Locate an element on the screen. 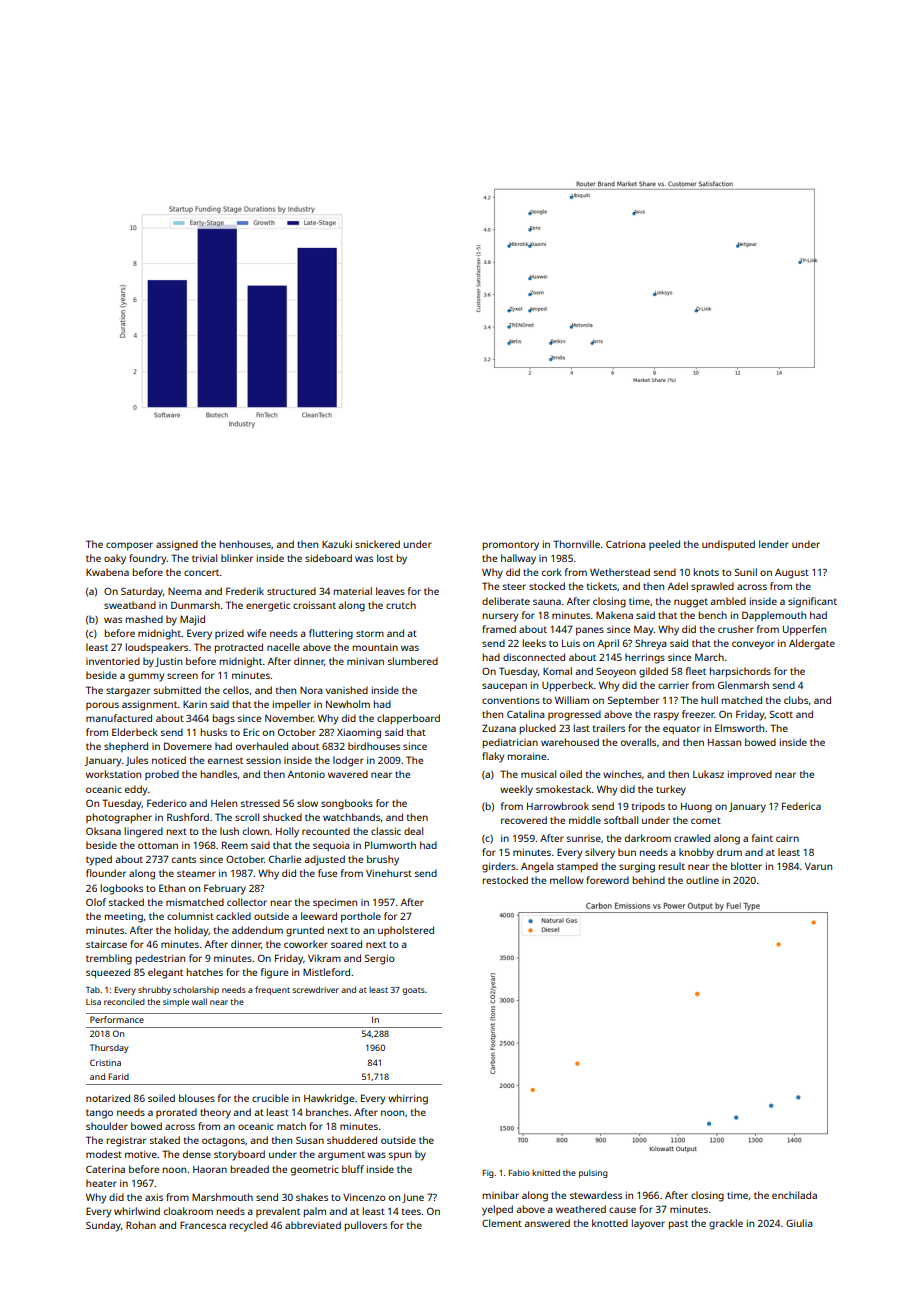  knitted is located at coordinates (546, 1172).
